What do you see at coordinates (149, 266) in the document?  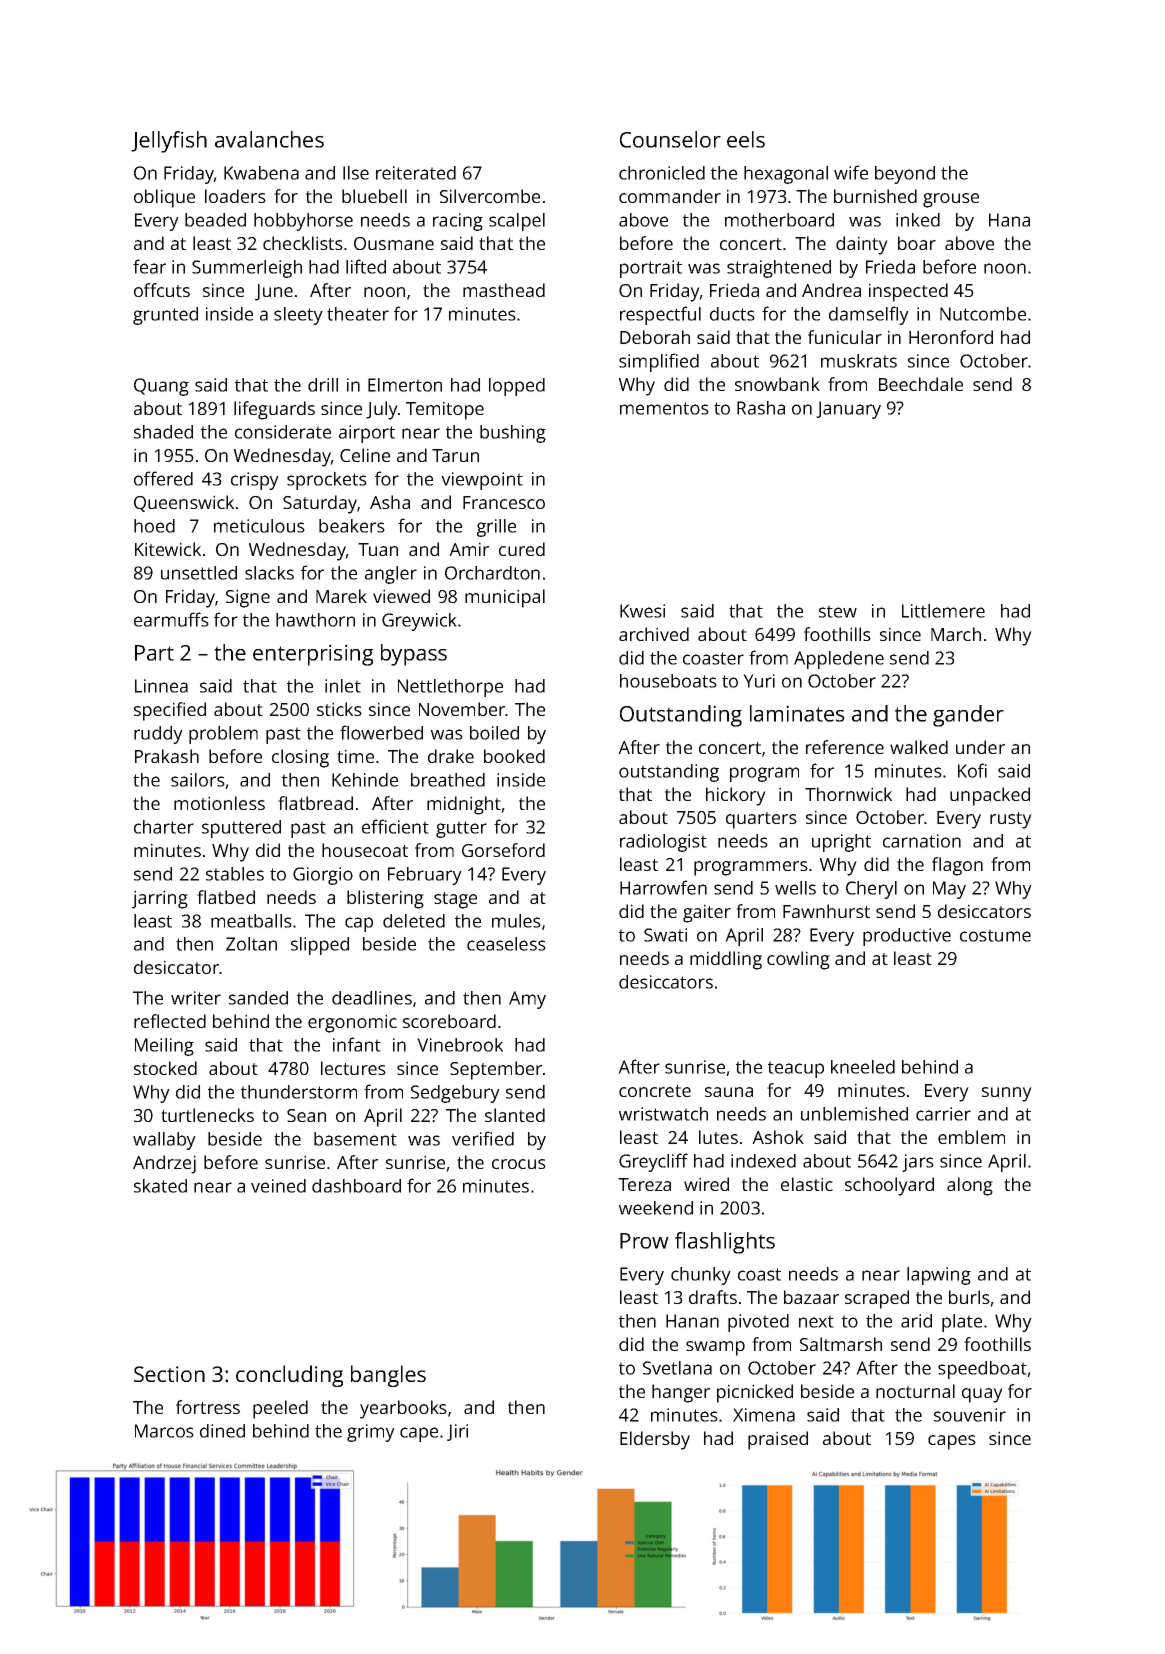 I see `fear` at bounding box center [149, 266].
